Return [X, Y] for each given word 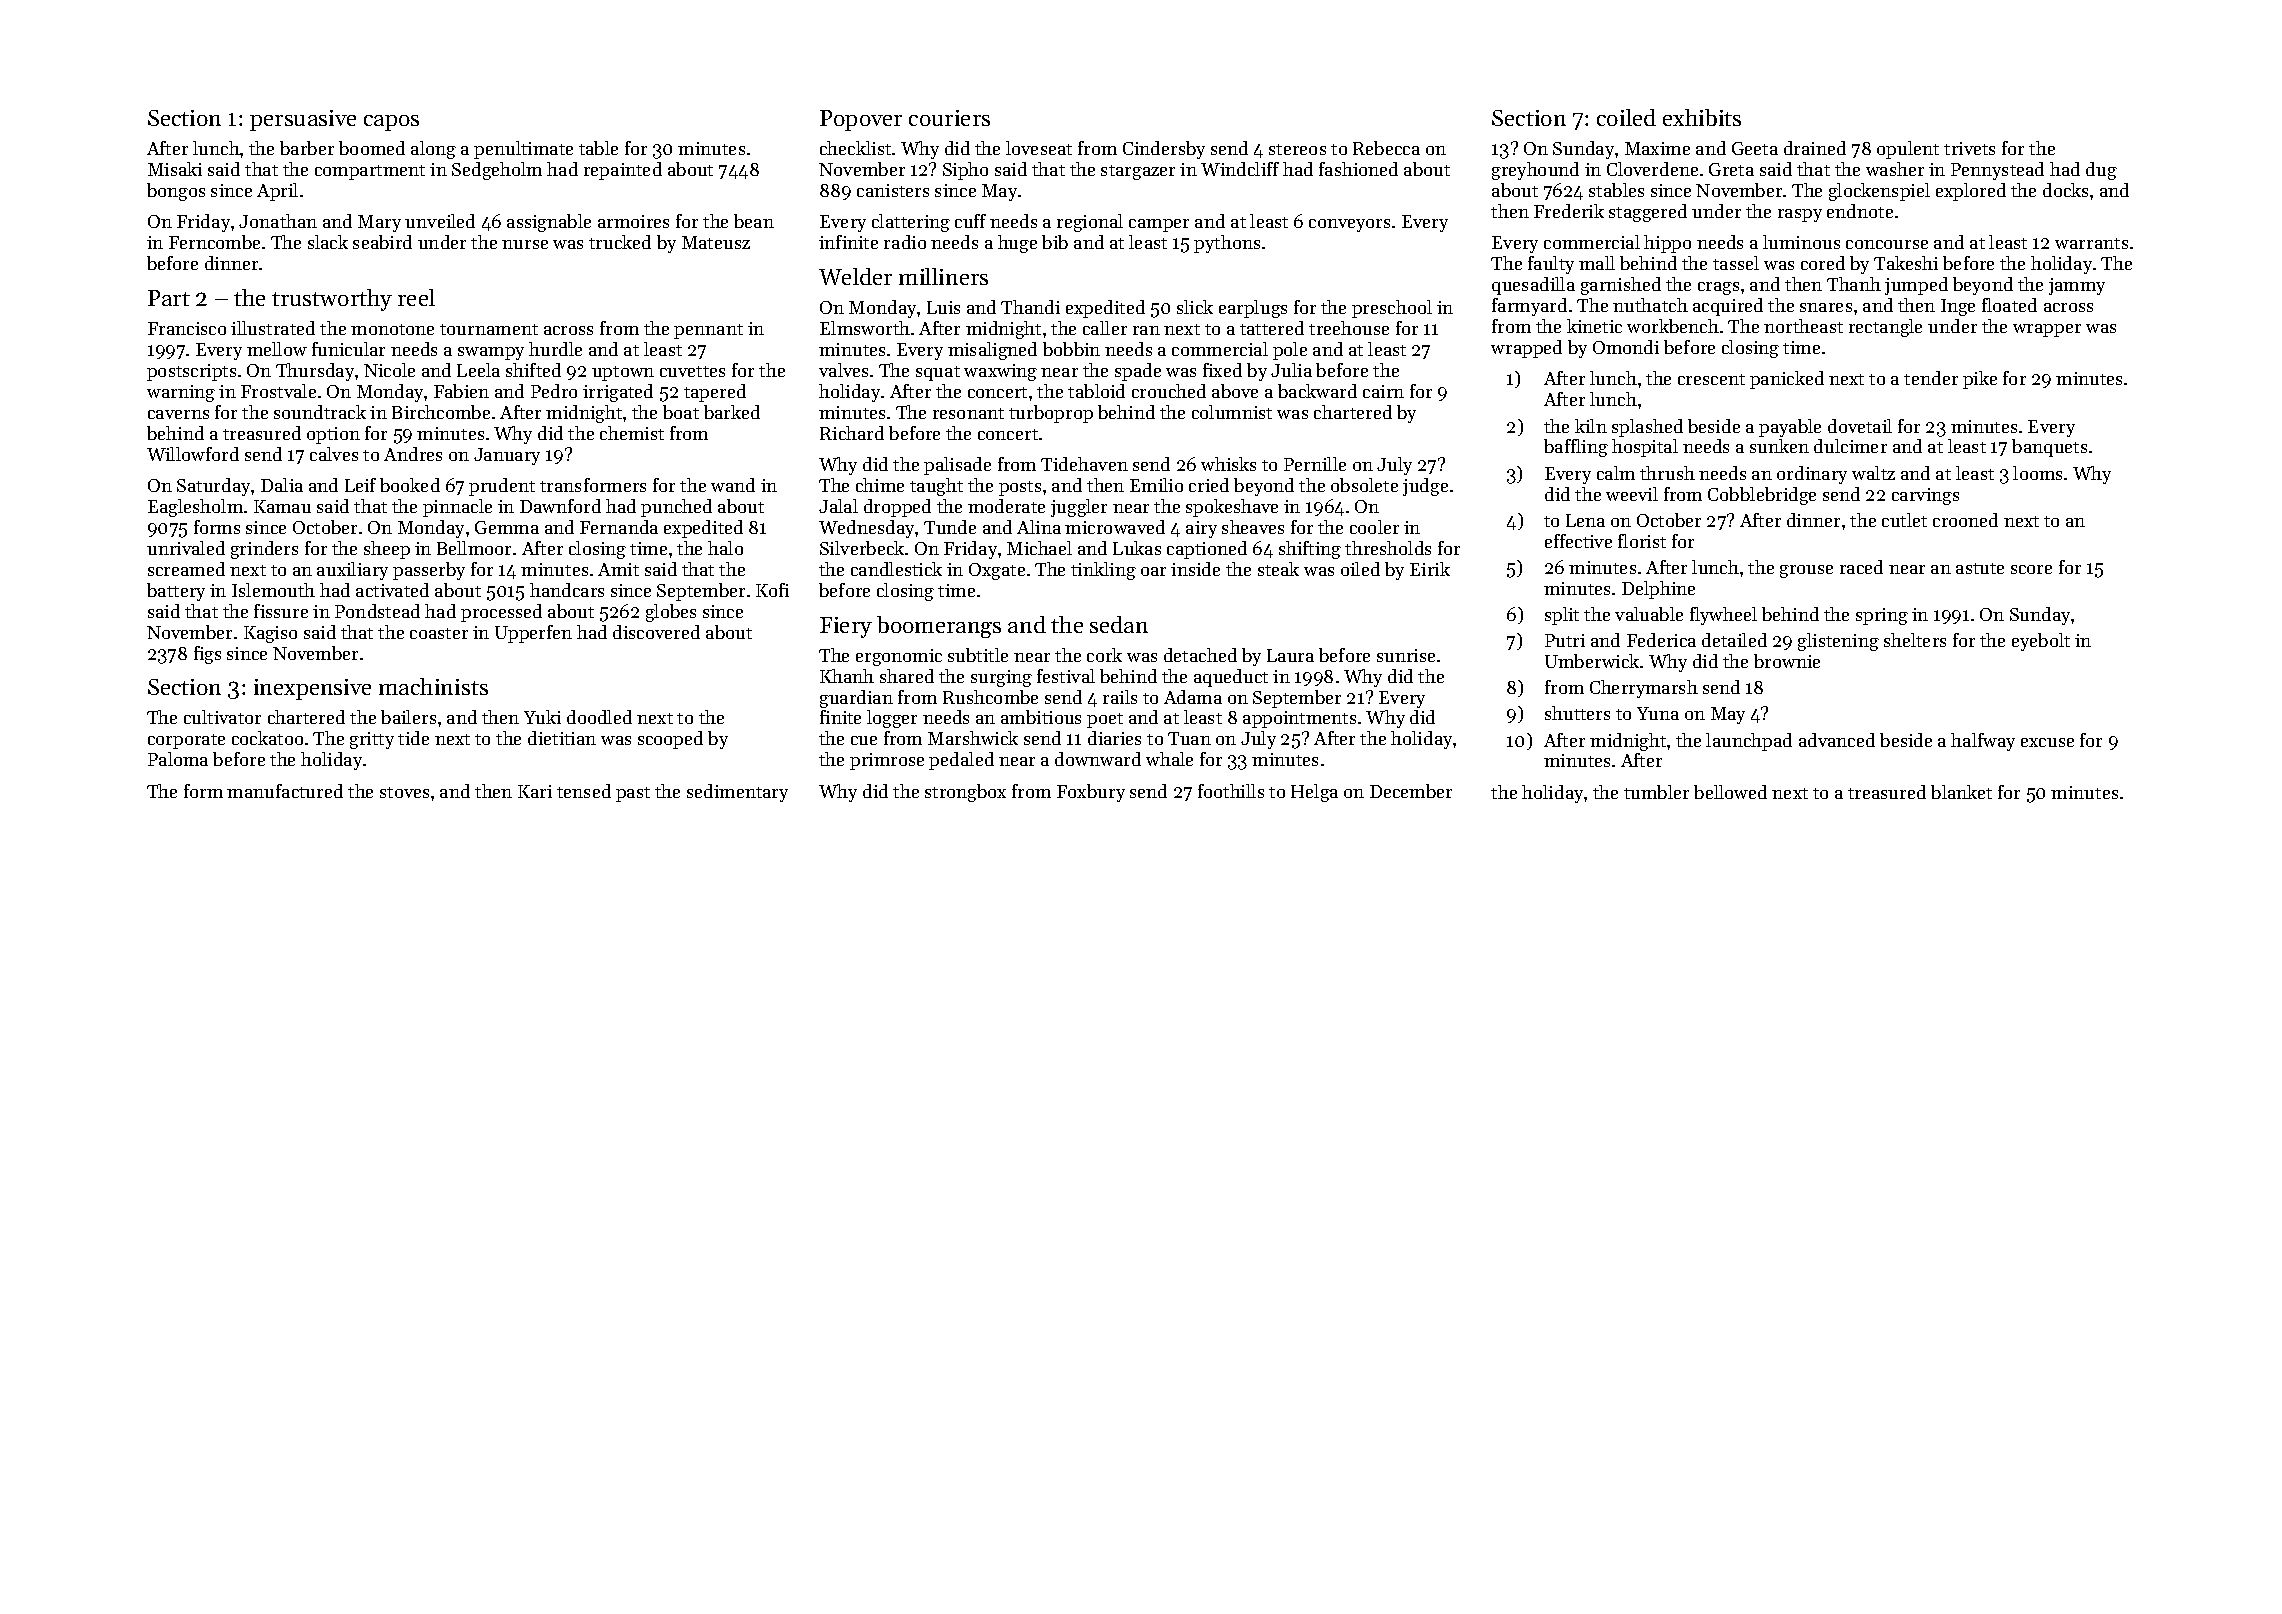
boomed [372, 148]
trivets [1969, 148]
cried [1209, 485]
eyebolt [2041, 642]
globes [671, 613]
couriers [949, 118]
